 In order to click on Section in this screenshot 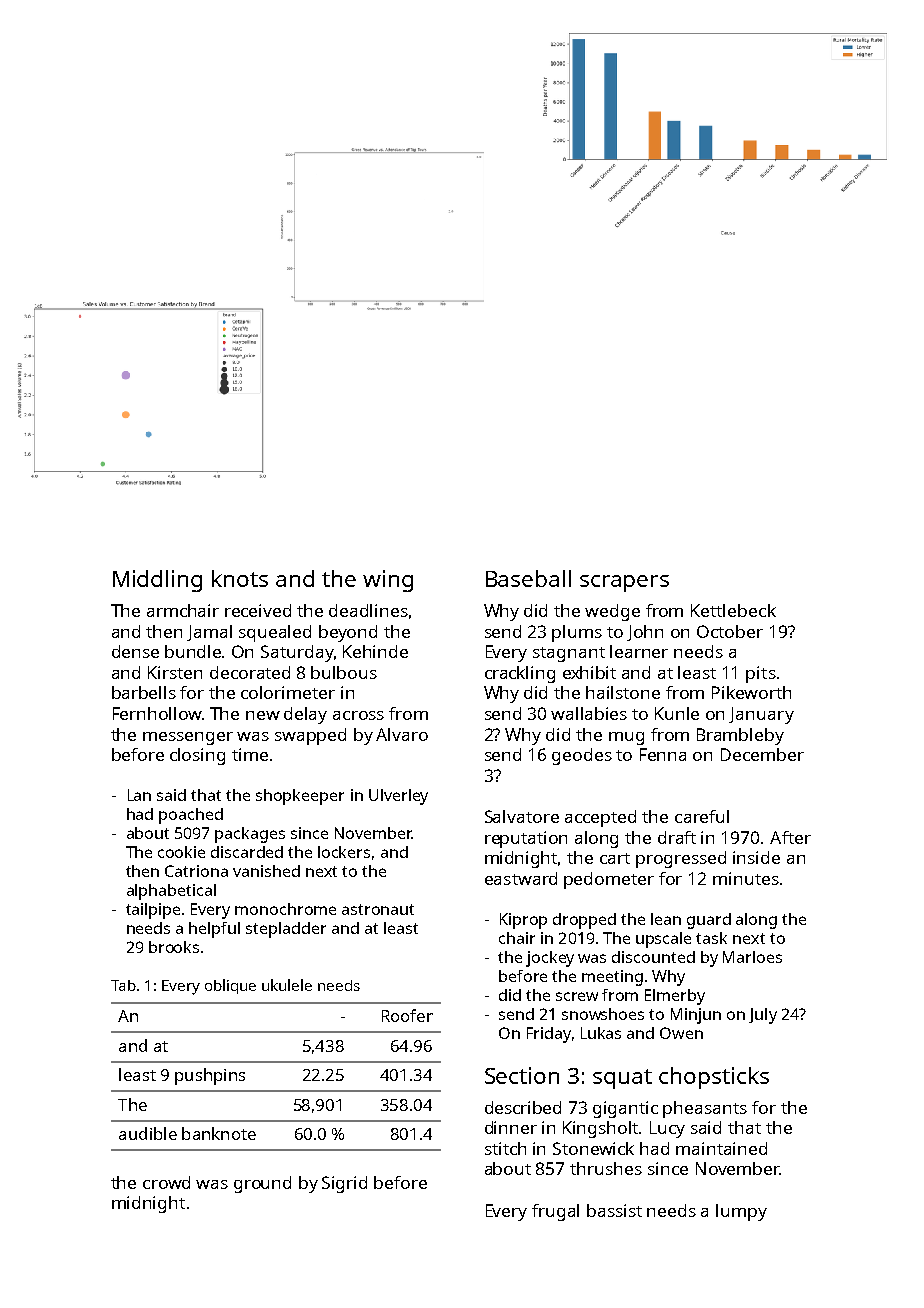, I will do `click(522, 1075)`.
